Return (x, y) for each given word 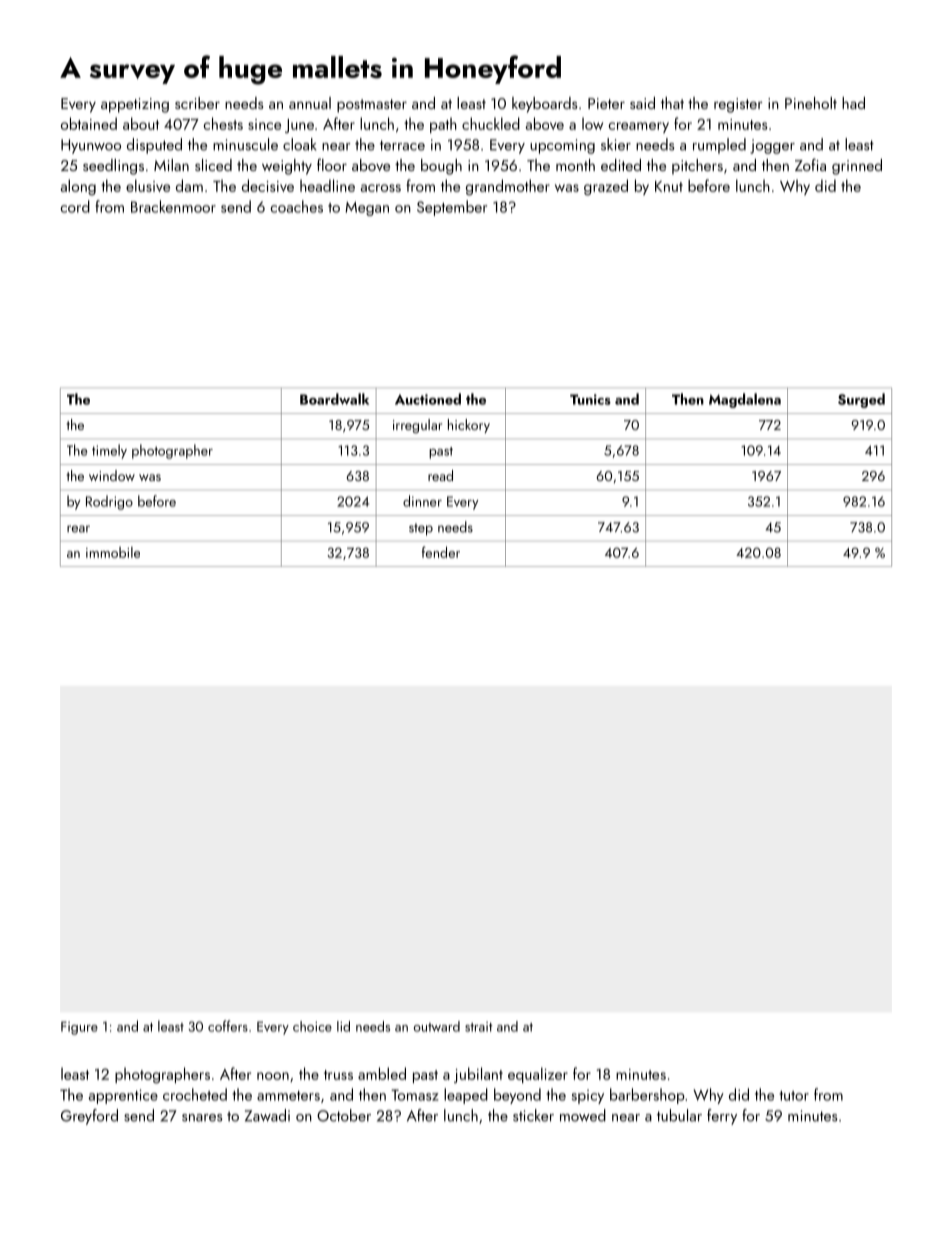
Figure (79, 1028)
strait (479, 1027)
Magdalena (745, 400)
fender (441, 552)
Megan (367, 208)
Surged (861, 400)
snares (202, 1118)
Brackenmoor (173, 206)
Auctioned (428, 399)
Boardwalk (334, 399)
